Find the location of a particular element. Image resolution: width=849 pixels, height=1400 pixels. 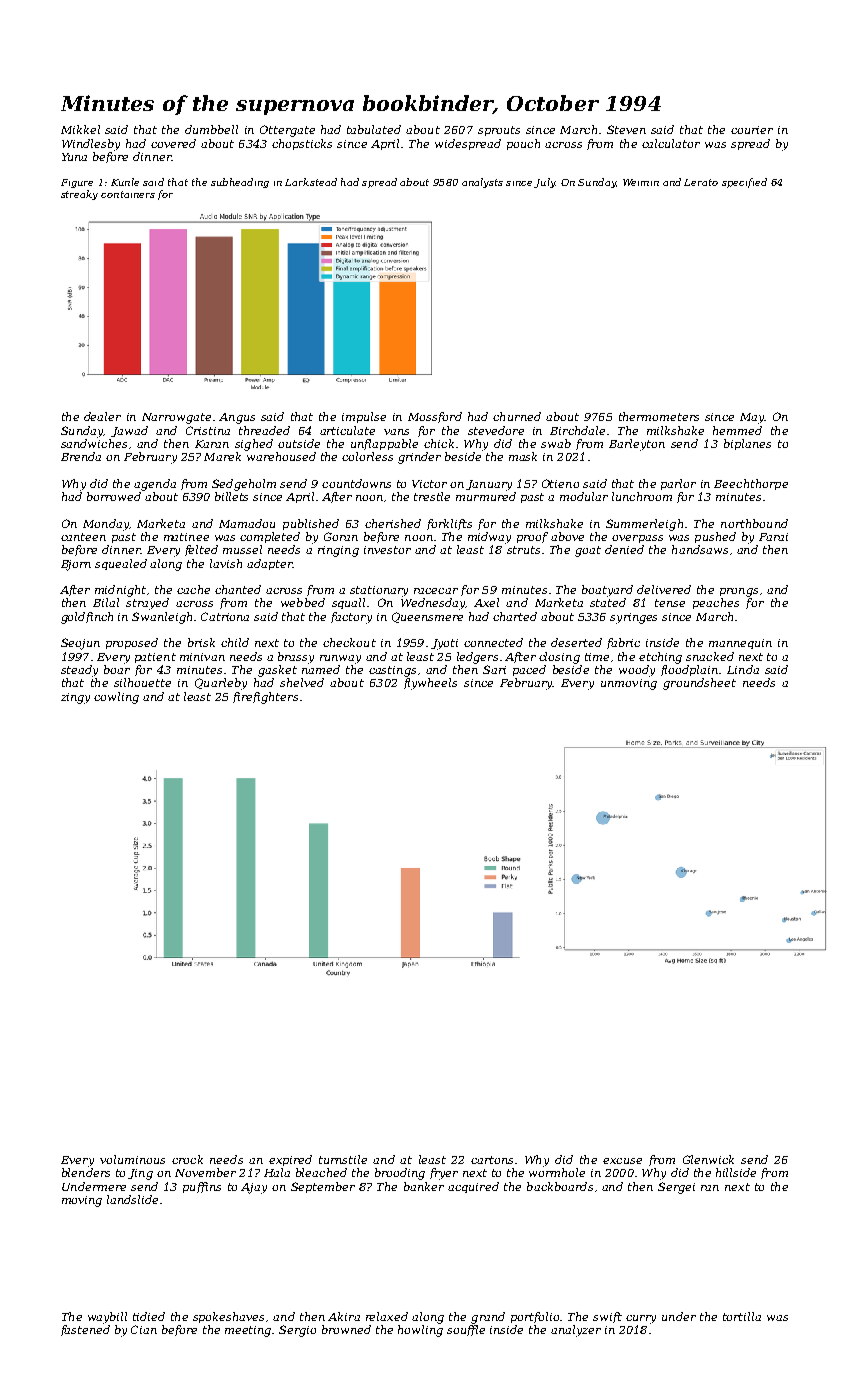

streaky is located at coordinates (79, 195).
